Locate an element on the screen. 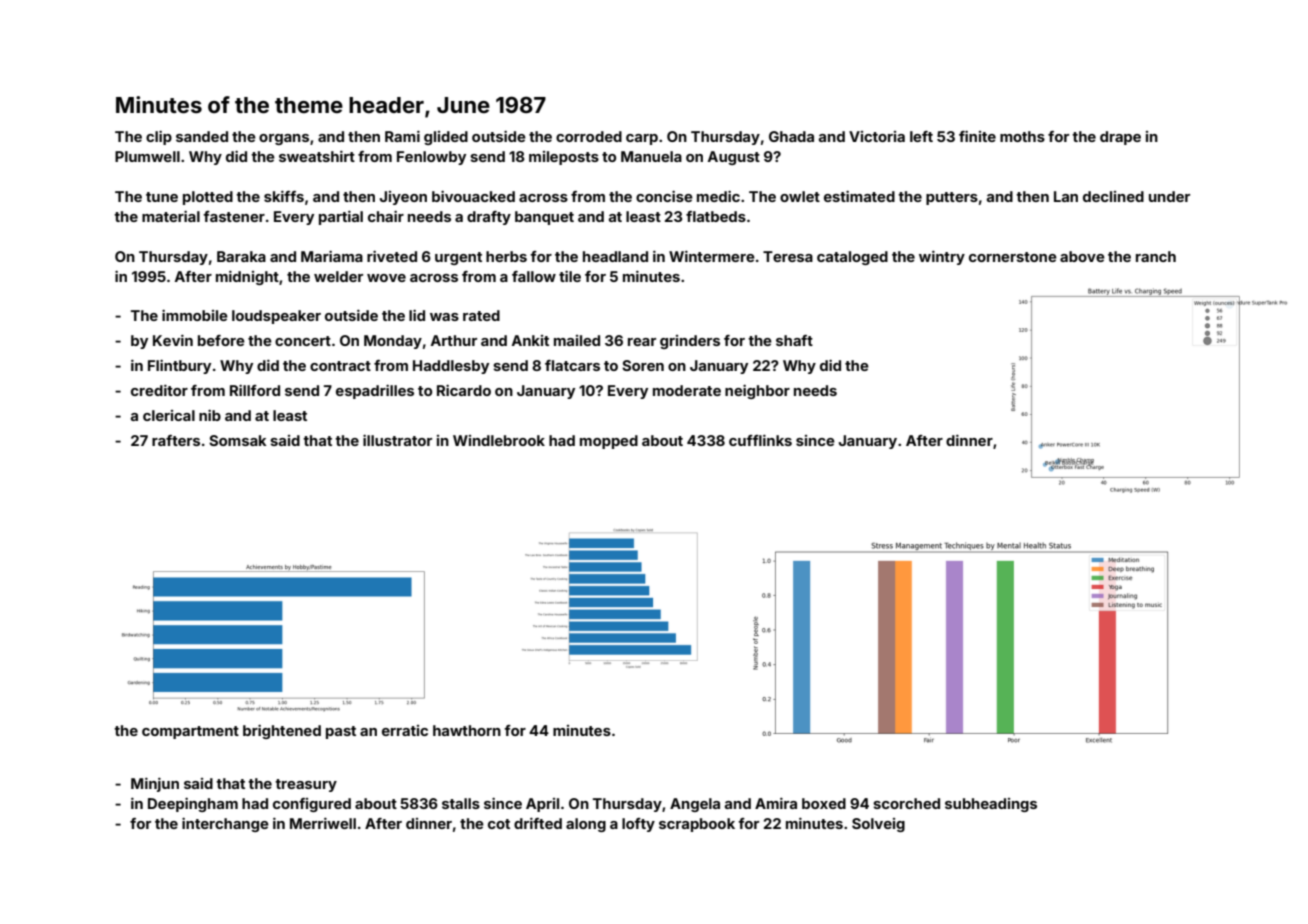 This screenshot has width=1308, height=924. sweatshirt is located at coordinates (317, 156).
